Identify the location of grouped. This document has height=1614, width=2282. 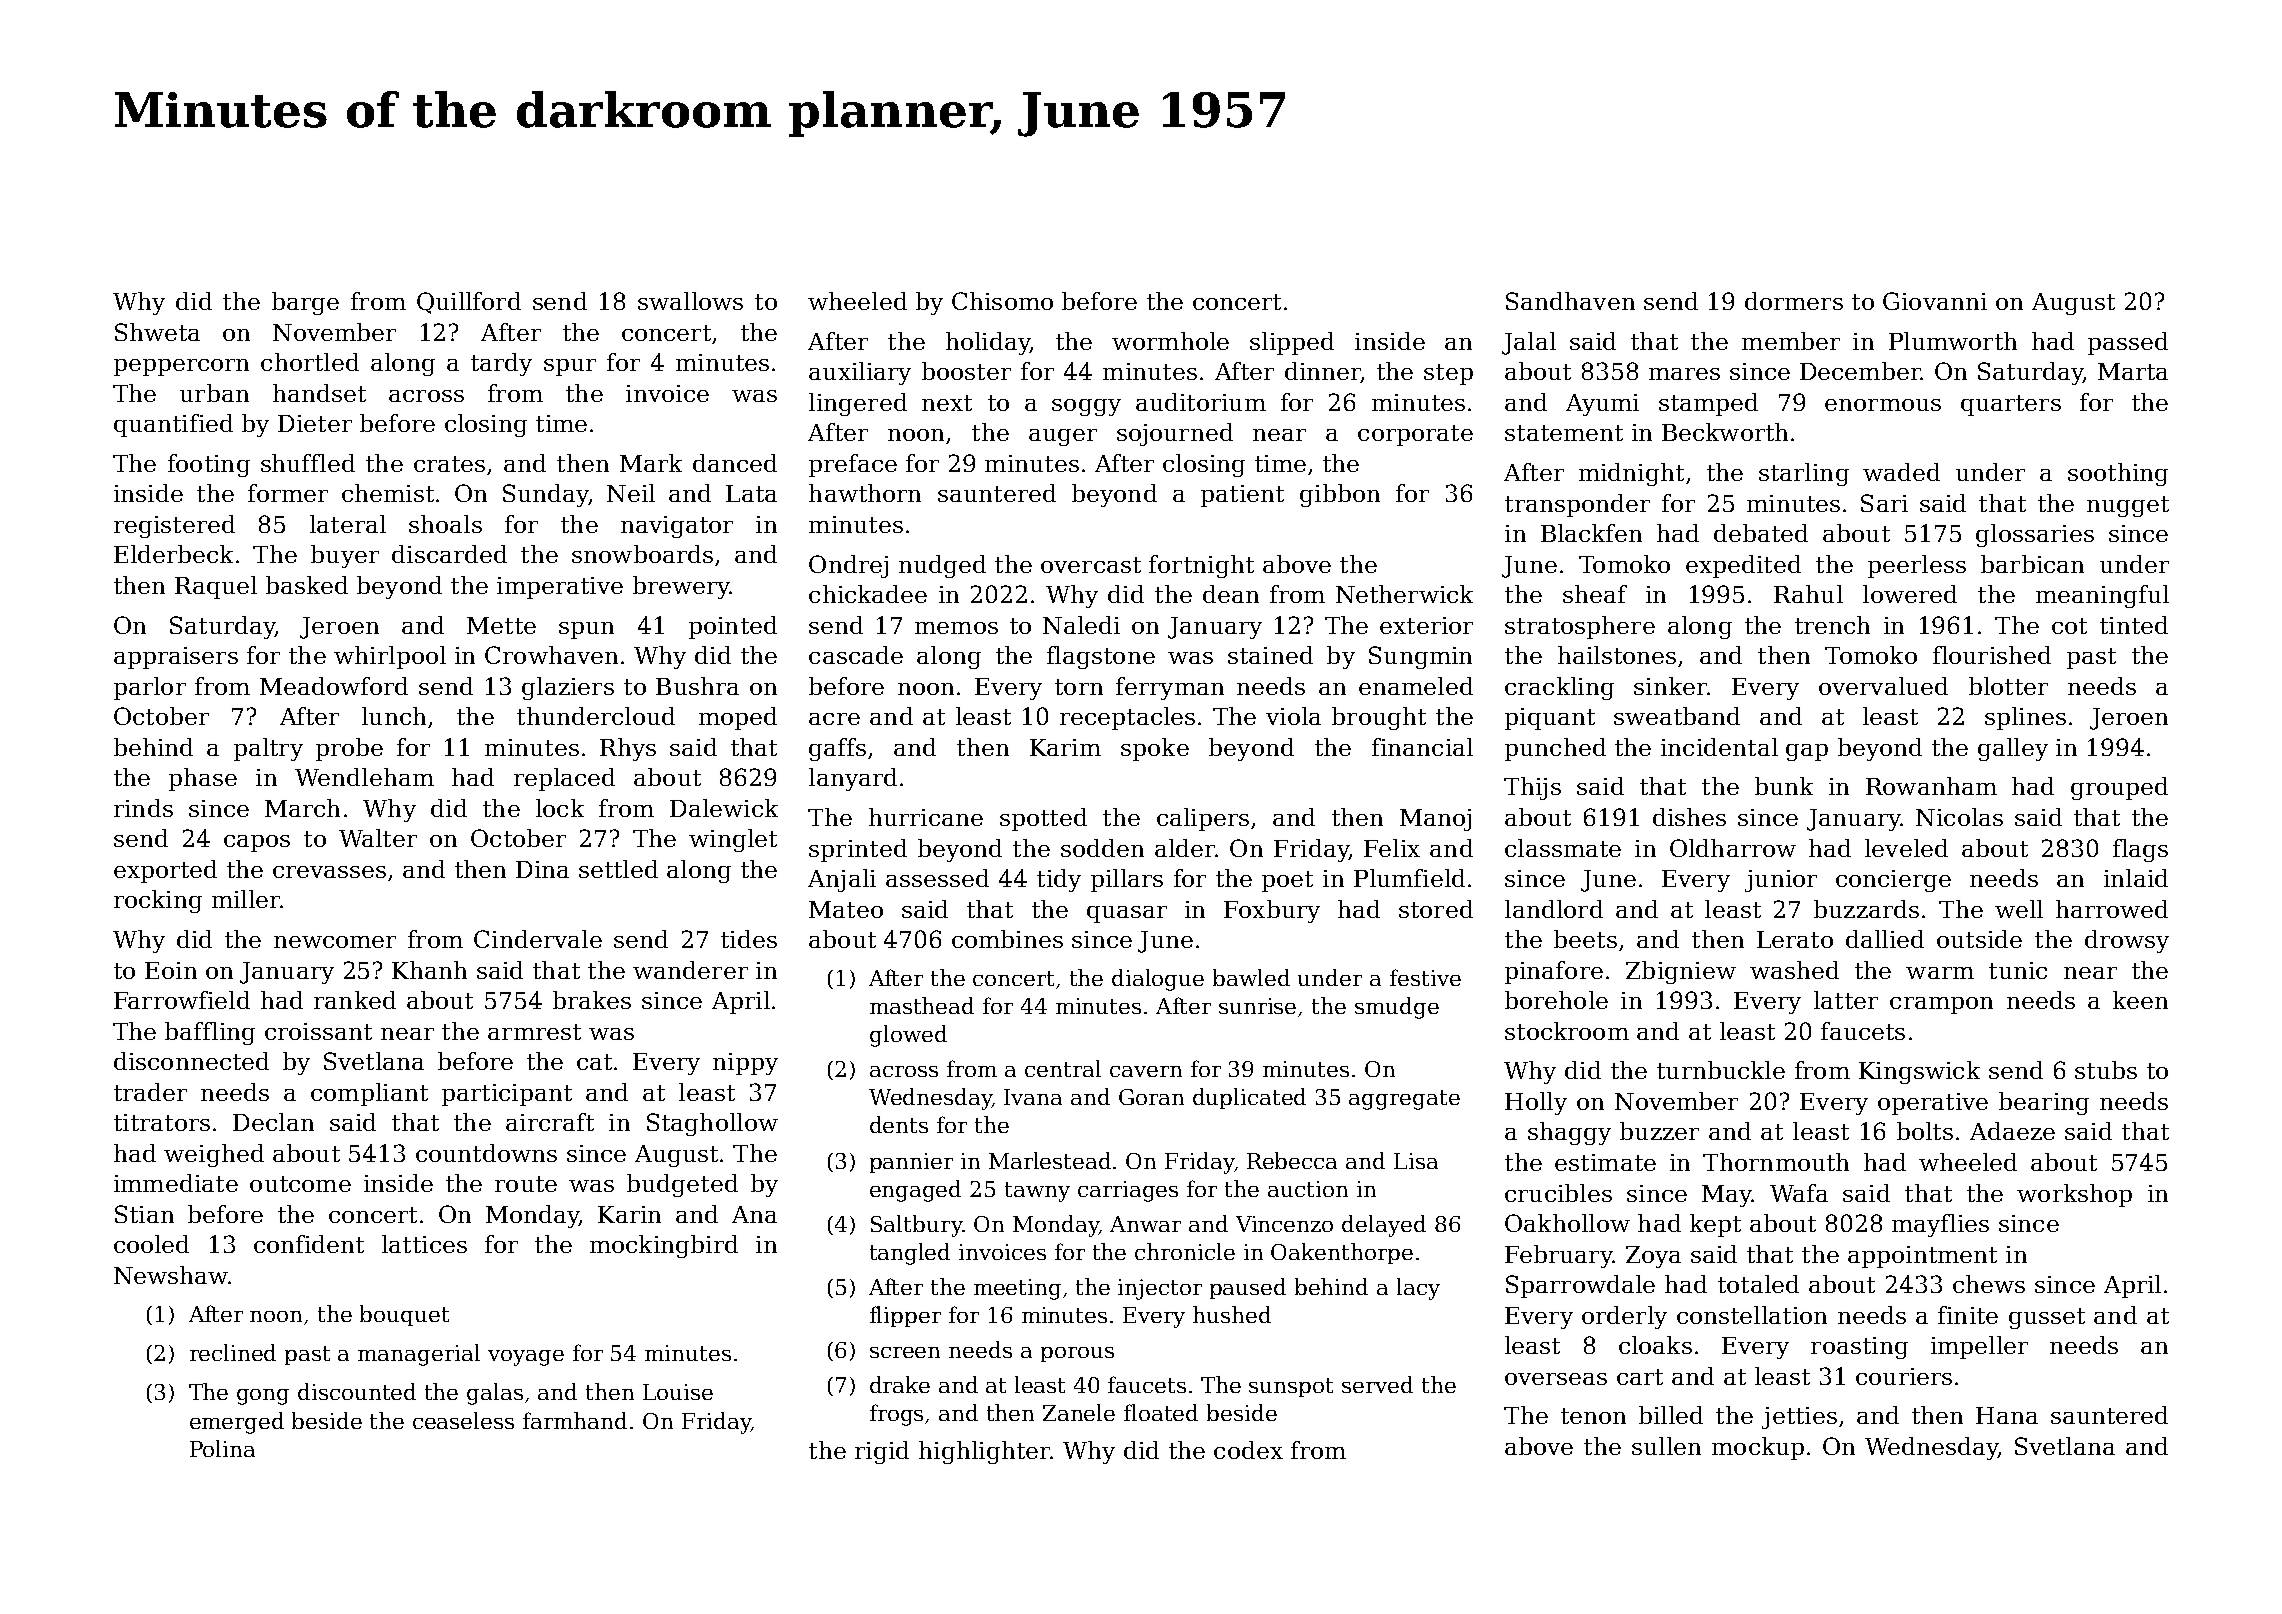
(2119, 788).
